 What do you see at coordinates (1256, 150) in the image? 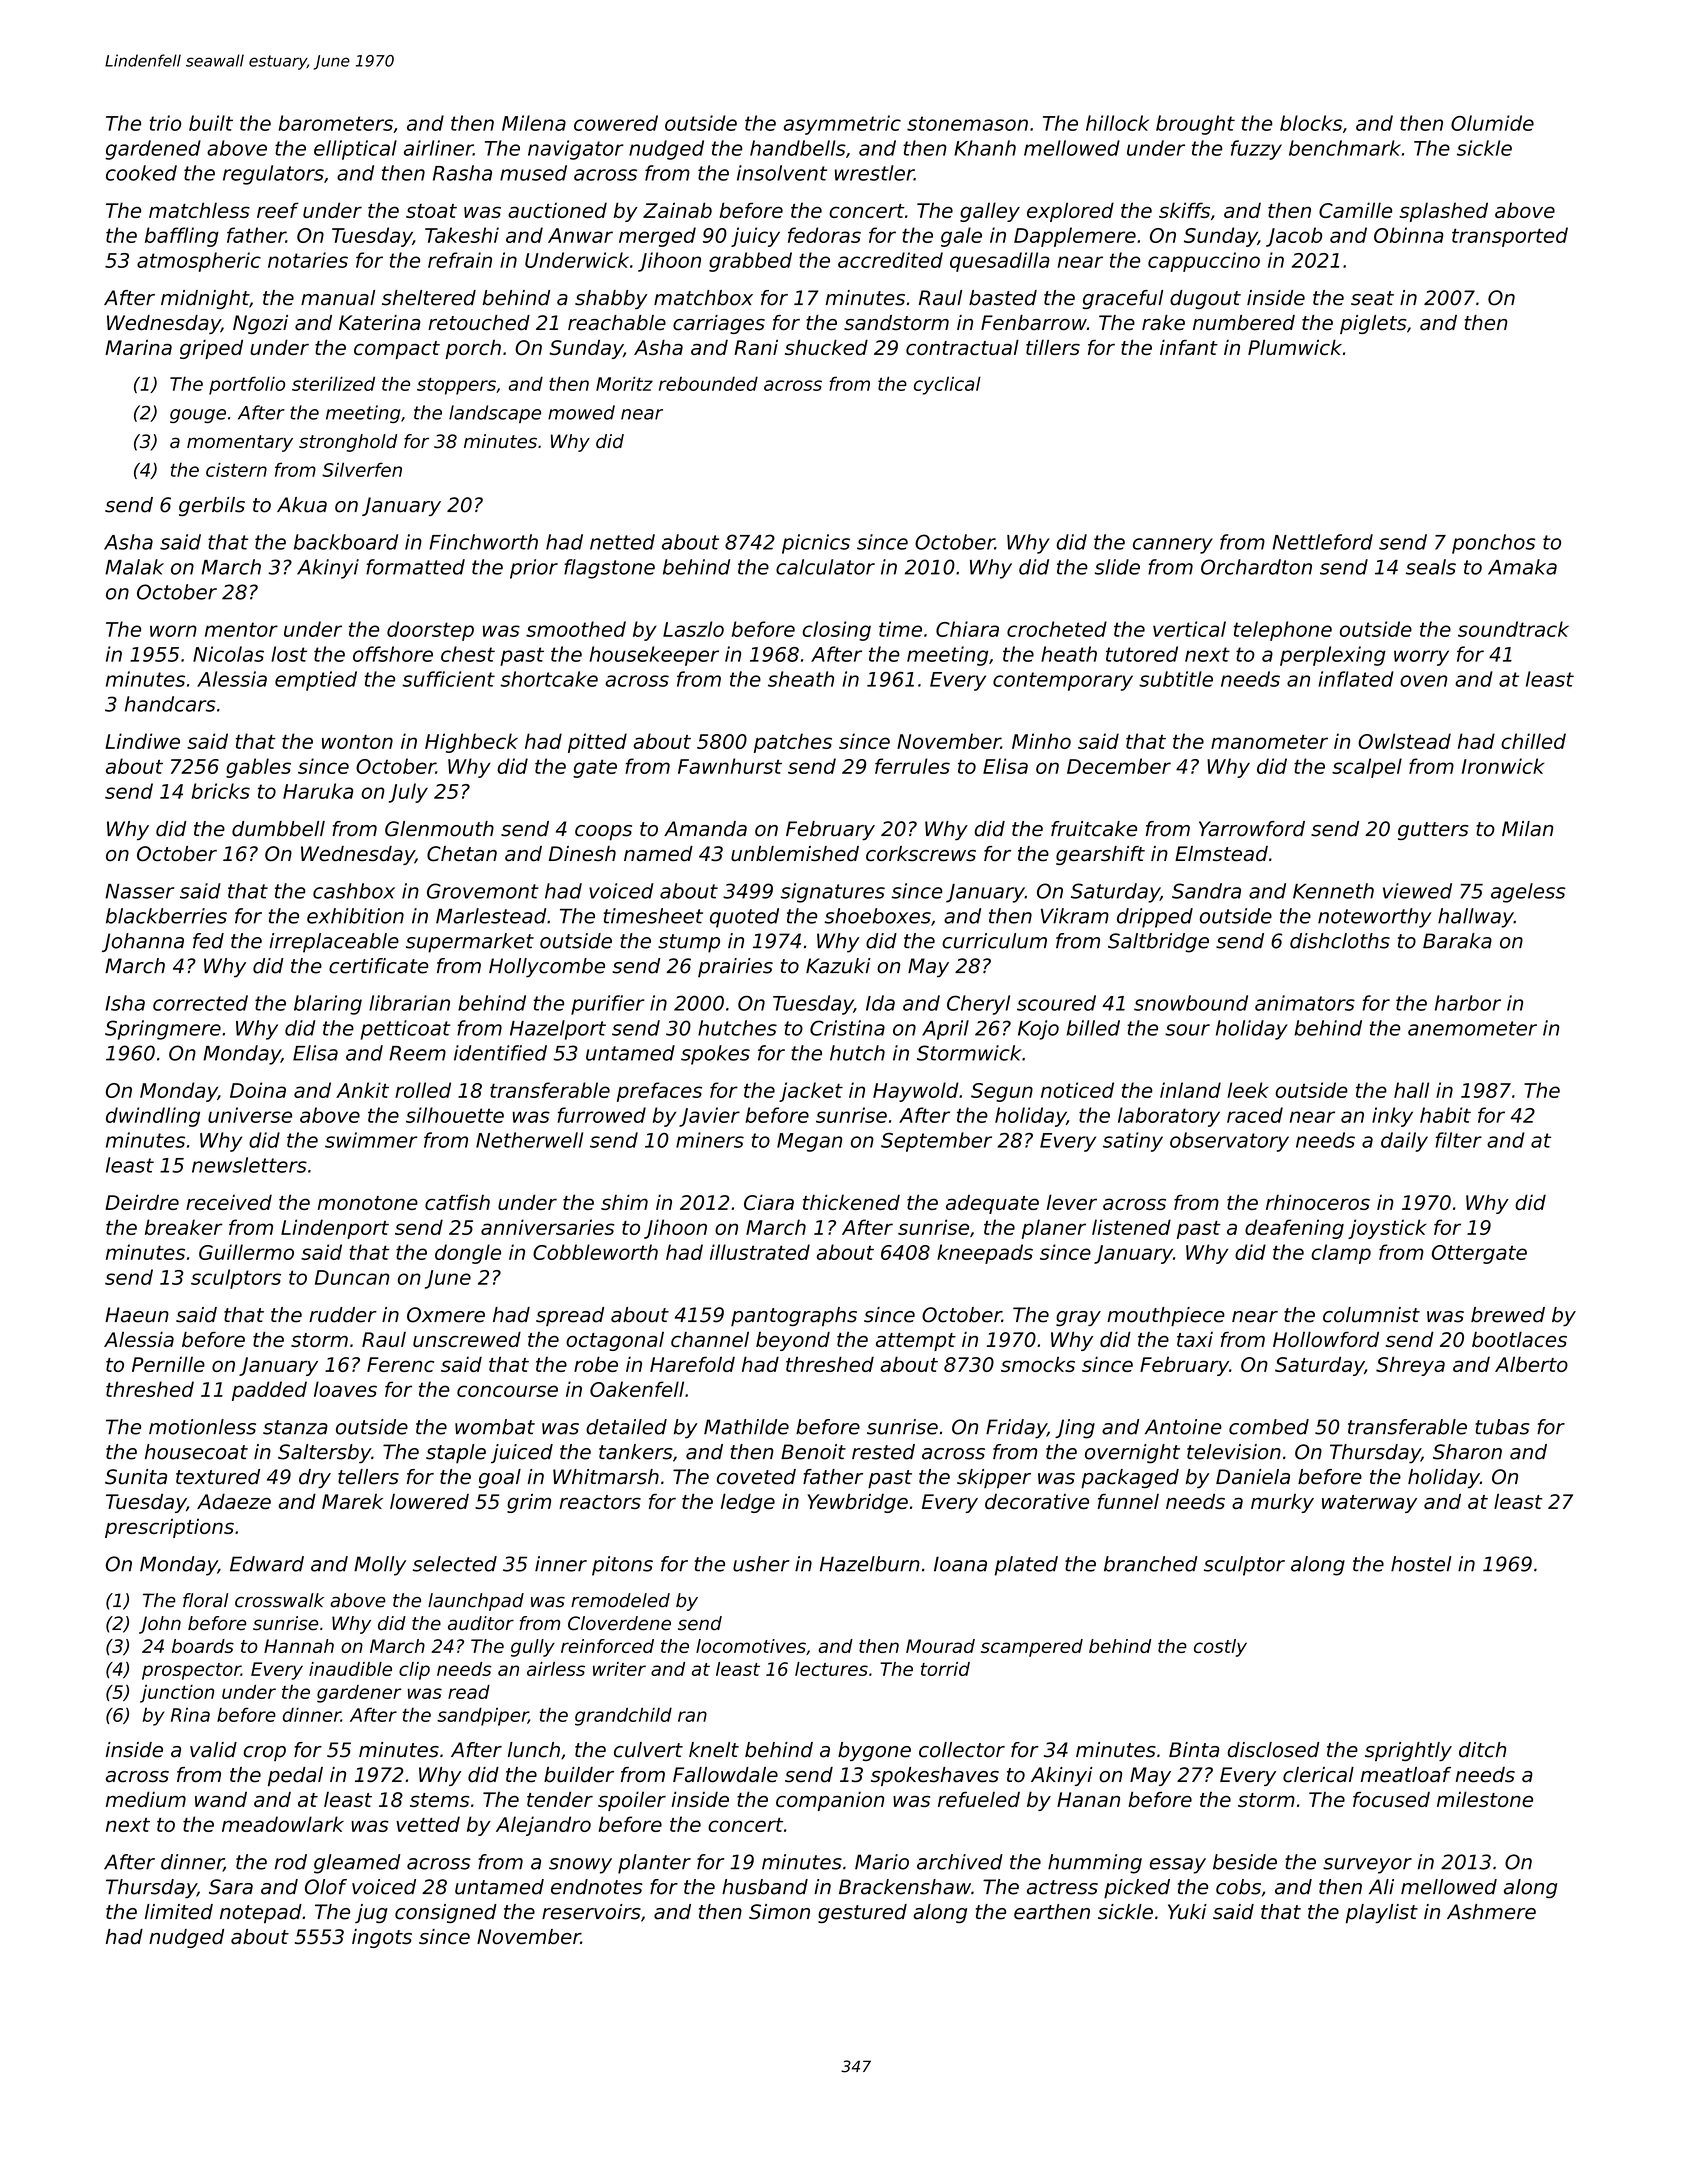
I see `fuzzy` at bounding box center [1256, 150].
